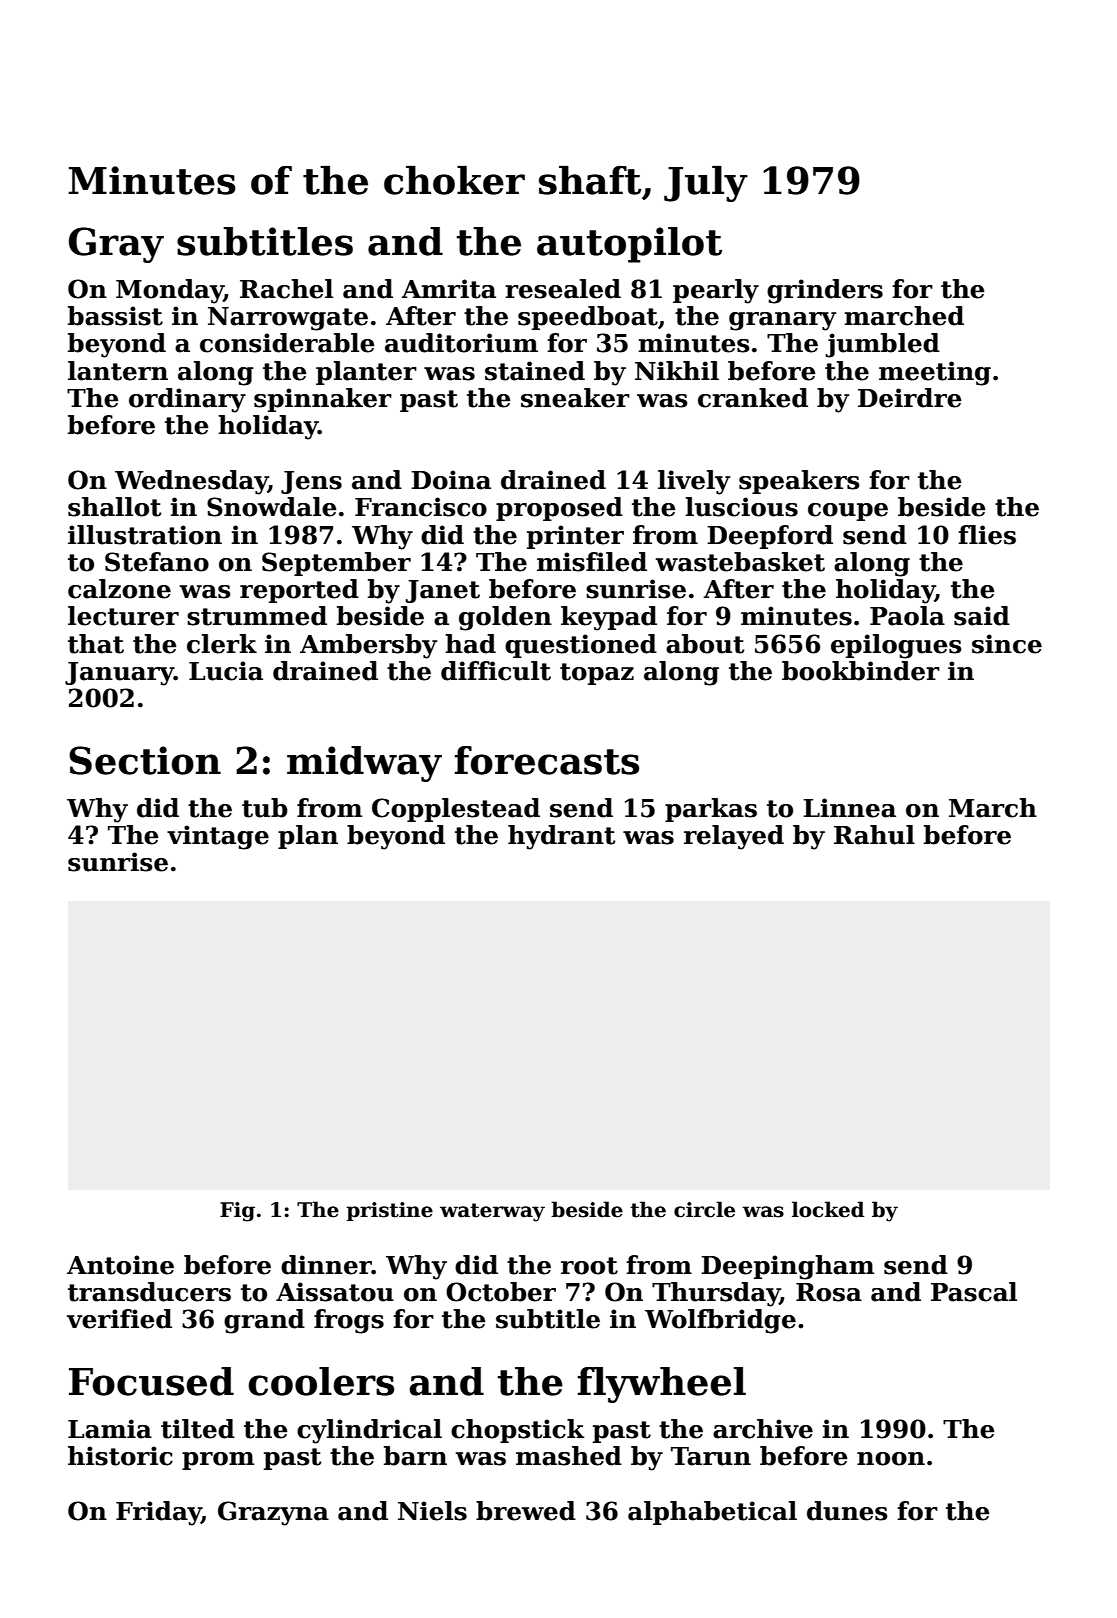 This screenshot has height=1618, width=1117. What do you see at coordinates (286, 289) in the screenshot?
I see `Rachel` at bounding box center [286, 289].
